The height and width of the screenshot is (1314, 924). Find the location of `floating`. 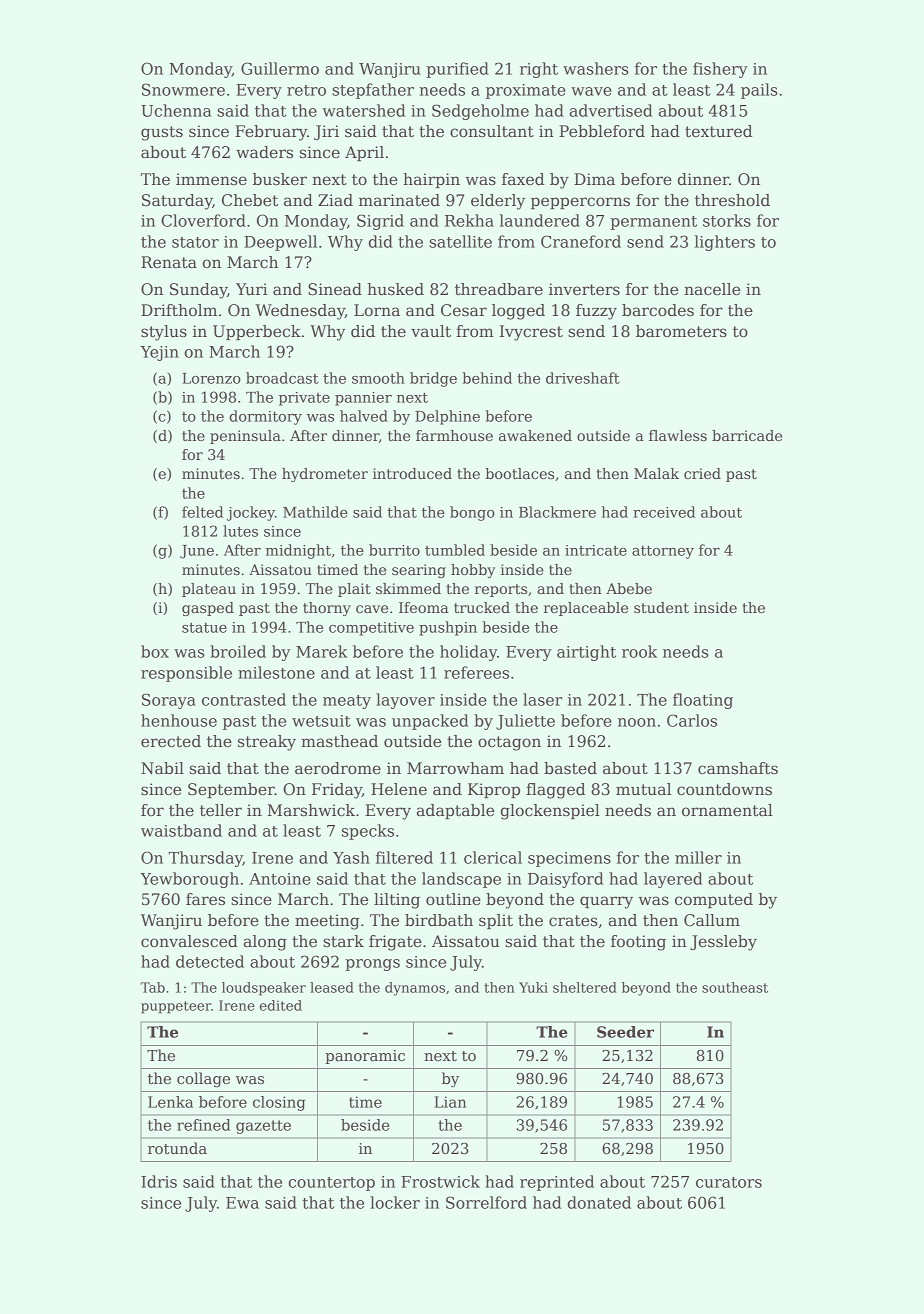

floating is located at coordinates (703, 701).
